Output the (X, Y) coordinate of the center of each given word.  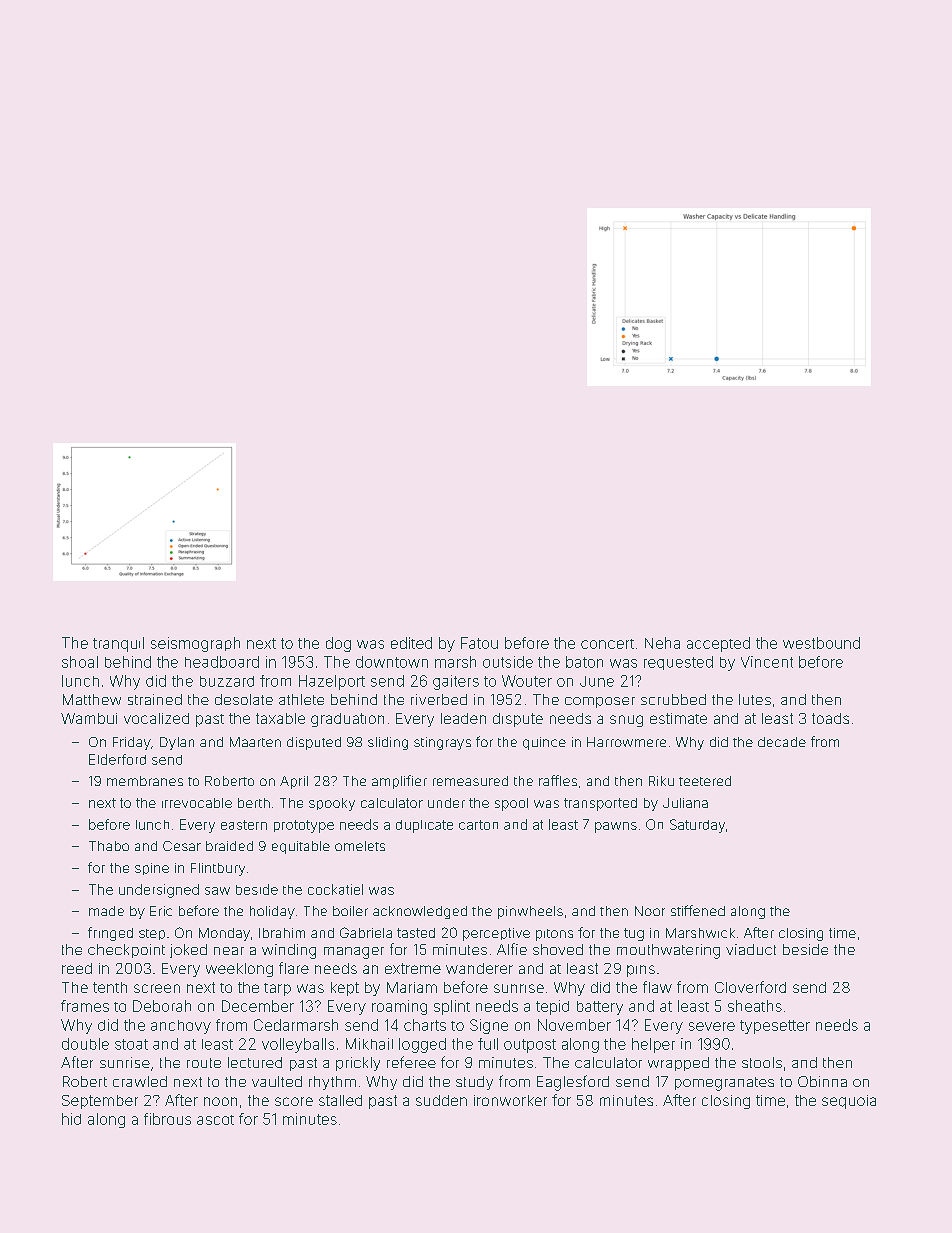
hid (71, 1119)
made (106, 911)
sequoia (849, 1102)
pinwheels (530, 912)
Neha (662, 643)
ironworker (510, 1100)
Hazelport (332, 682)
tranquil (118, 644)
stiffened (698, 910)
